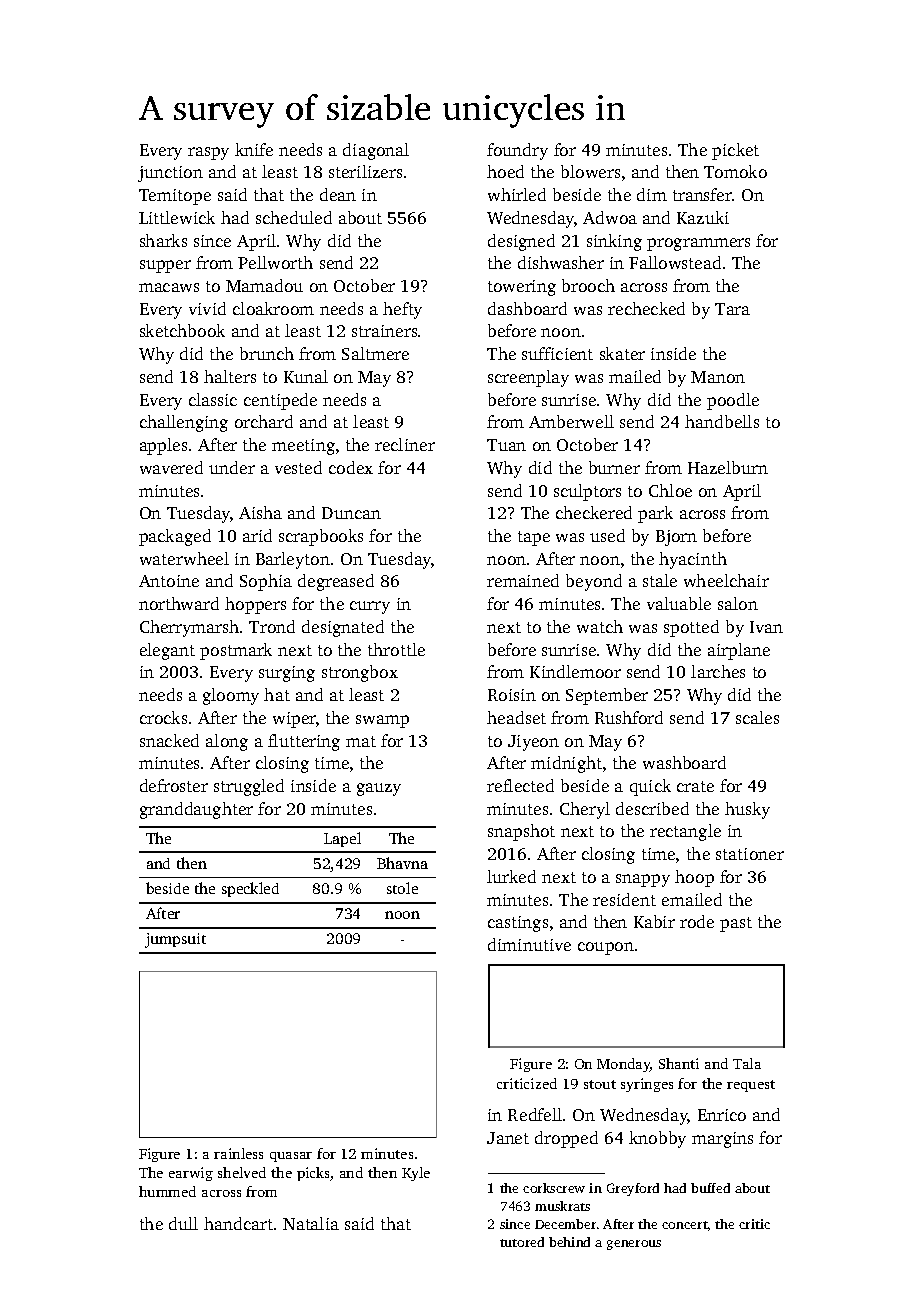 This document has height=1311, width=924. What do you see at coordinates (735, 151) in the document?
I see `picket` at bounding box center [735, 151].
